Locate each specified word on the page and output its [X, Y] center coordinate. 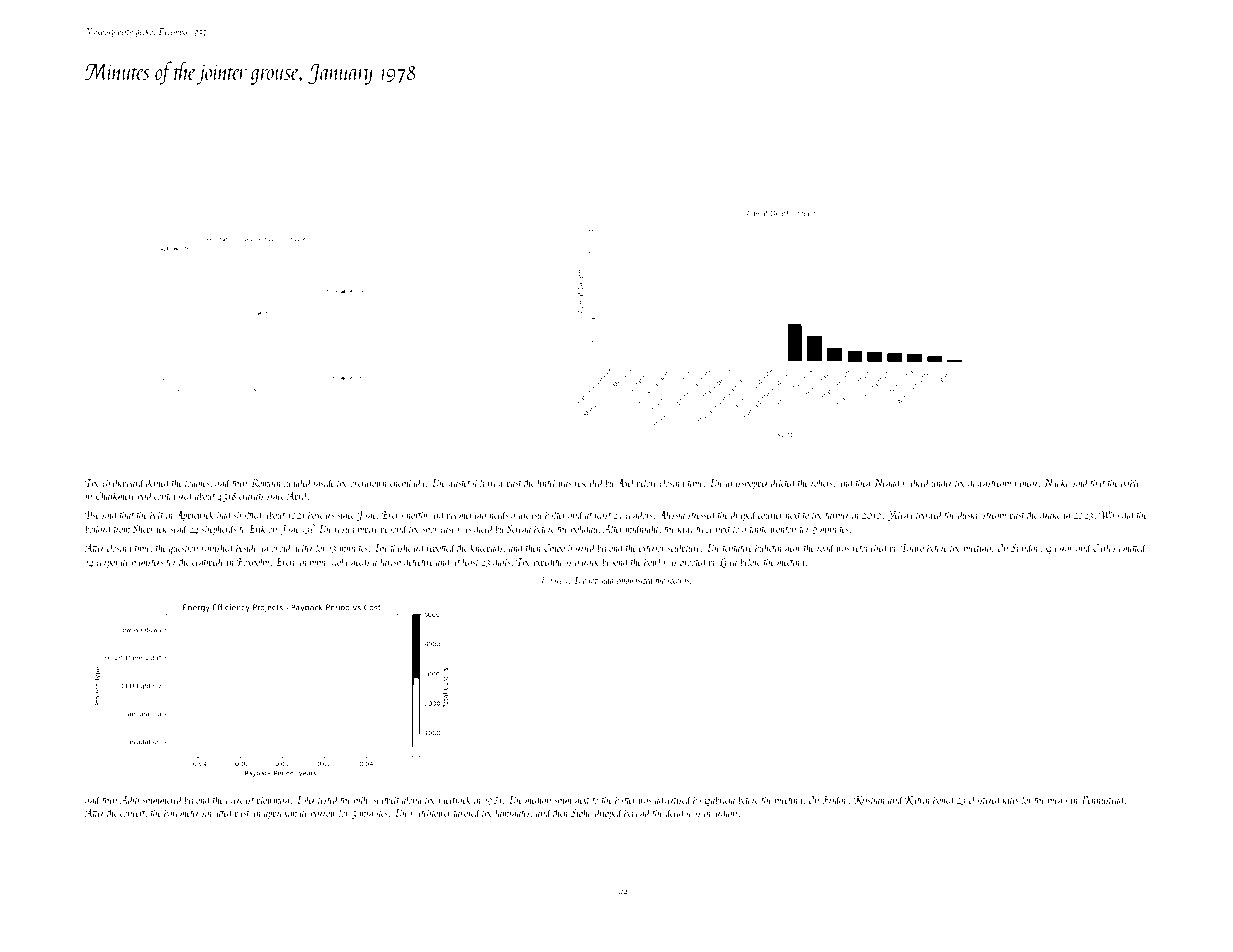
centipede [208, 562]
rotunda [601, 580]
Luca [728, 563]
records [678, 580]
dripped [609, 814]
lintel [547, 482]
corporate [112, 564]
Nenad [887, 482]
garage [587, 564]
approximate [286, 814]
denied [158, 482]
